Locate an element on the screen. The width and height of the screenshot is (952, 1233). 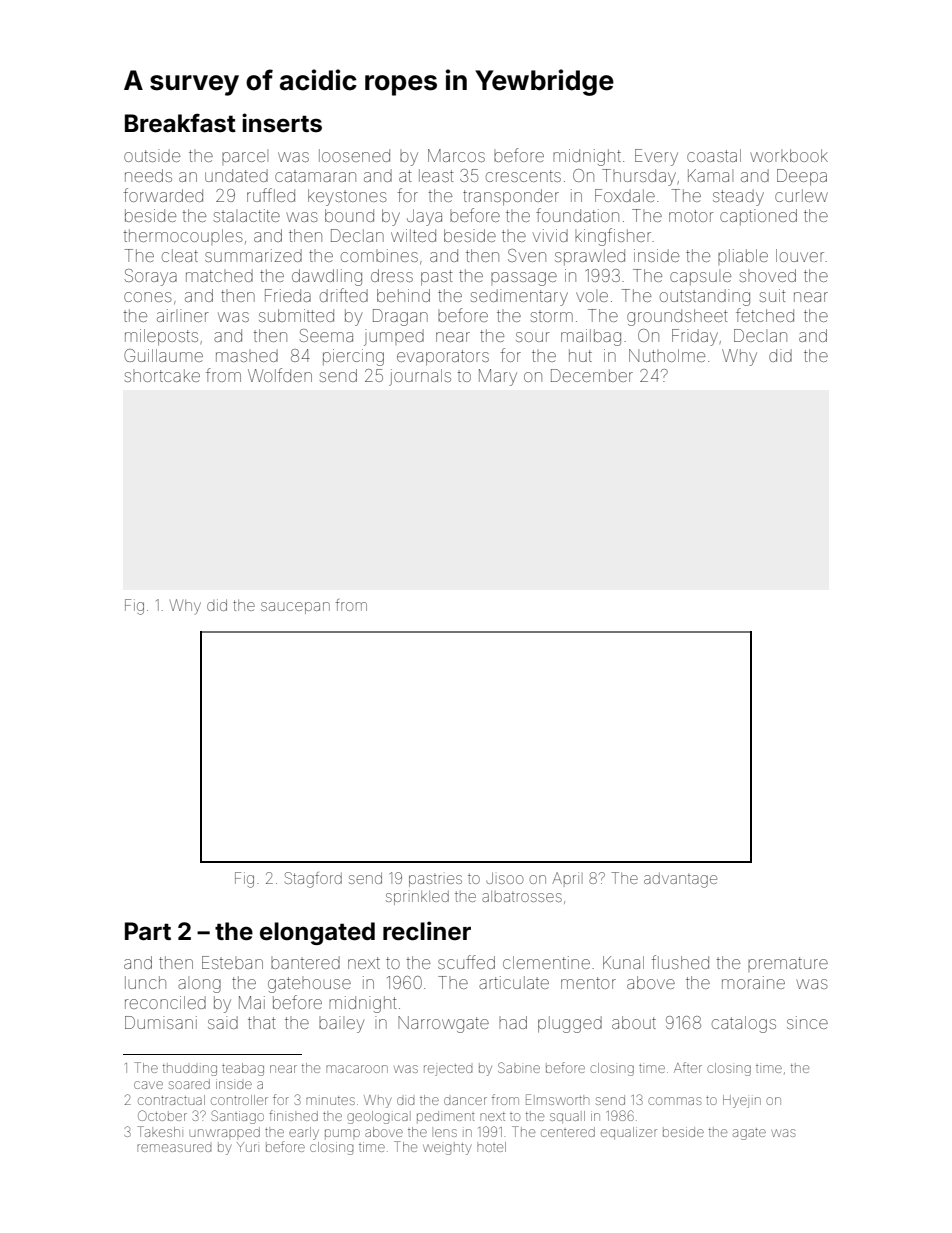
bailey is located at coordinates (341, 1024).
